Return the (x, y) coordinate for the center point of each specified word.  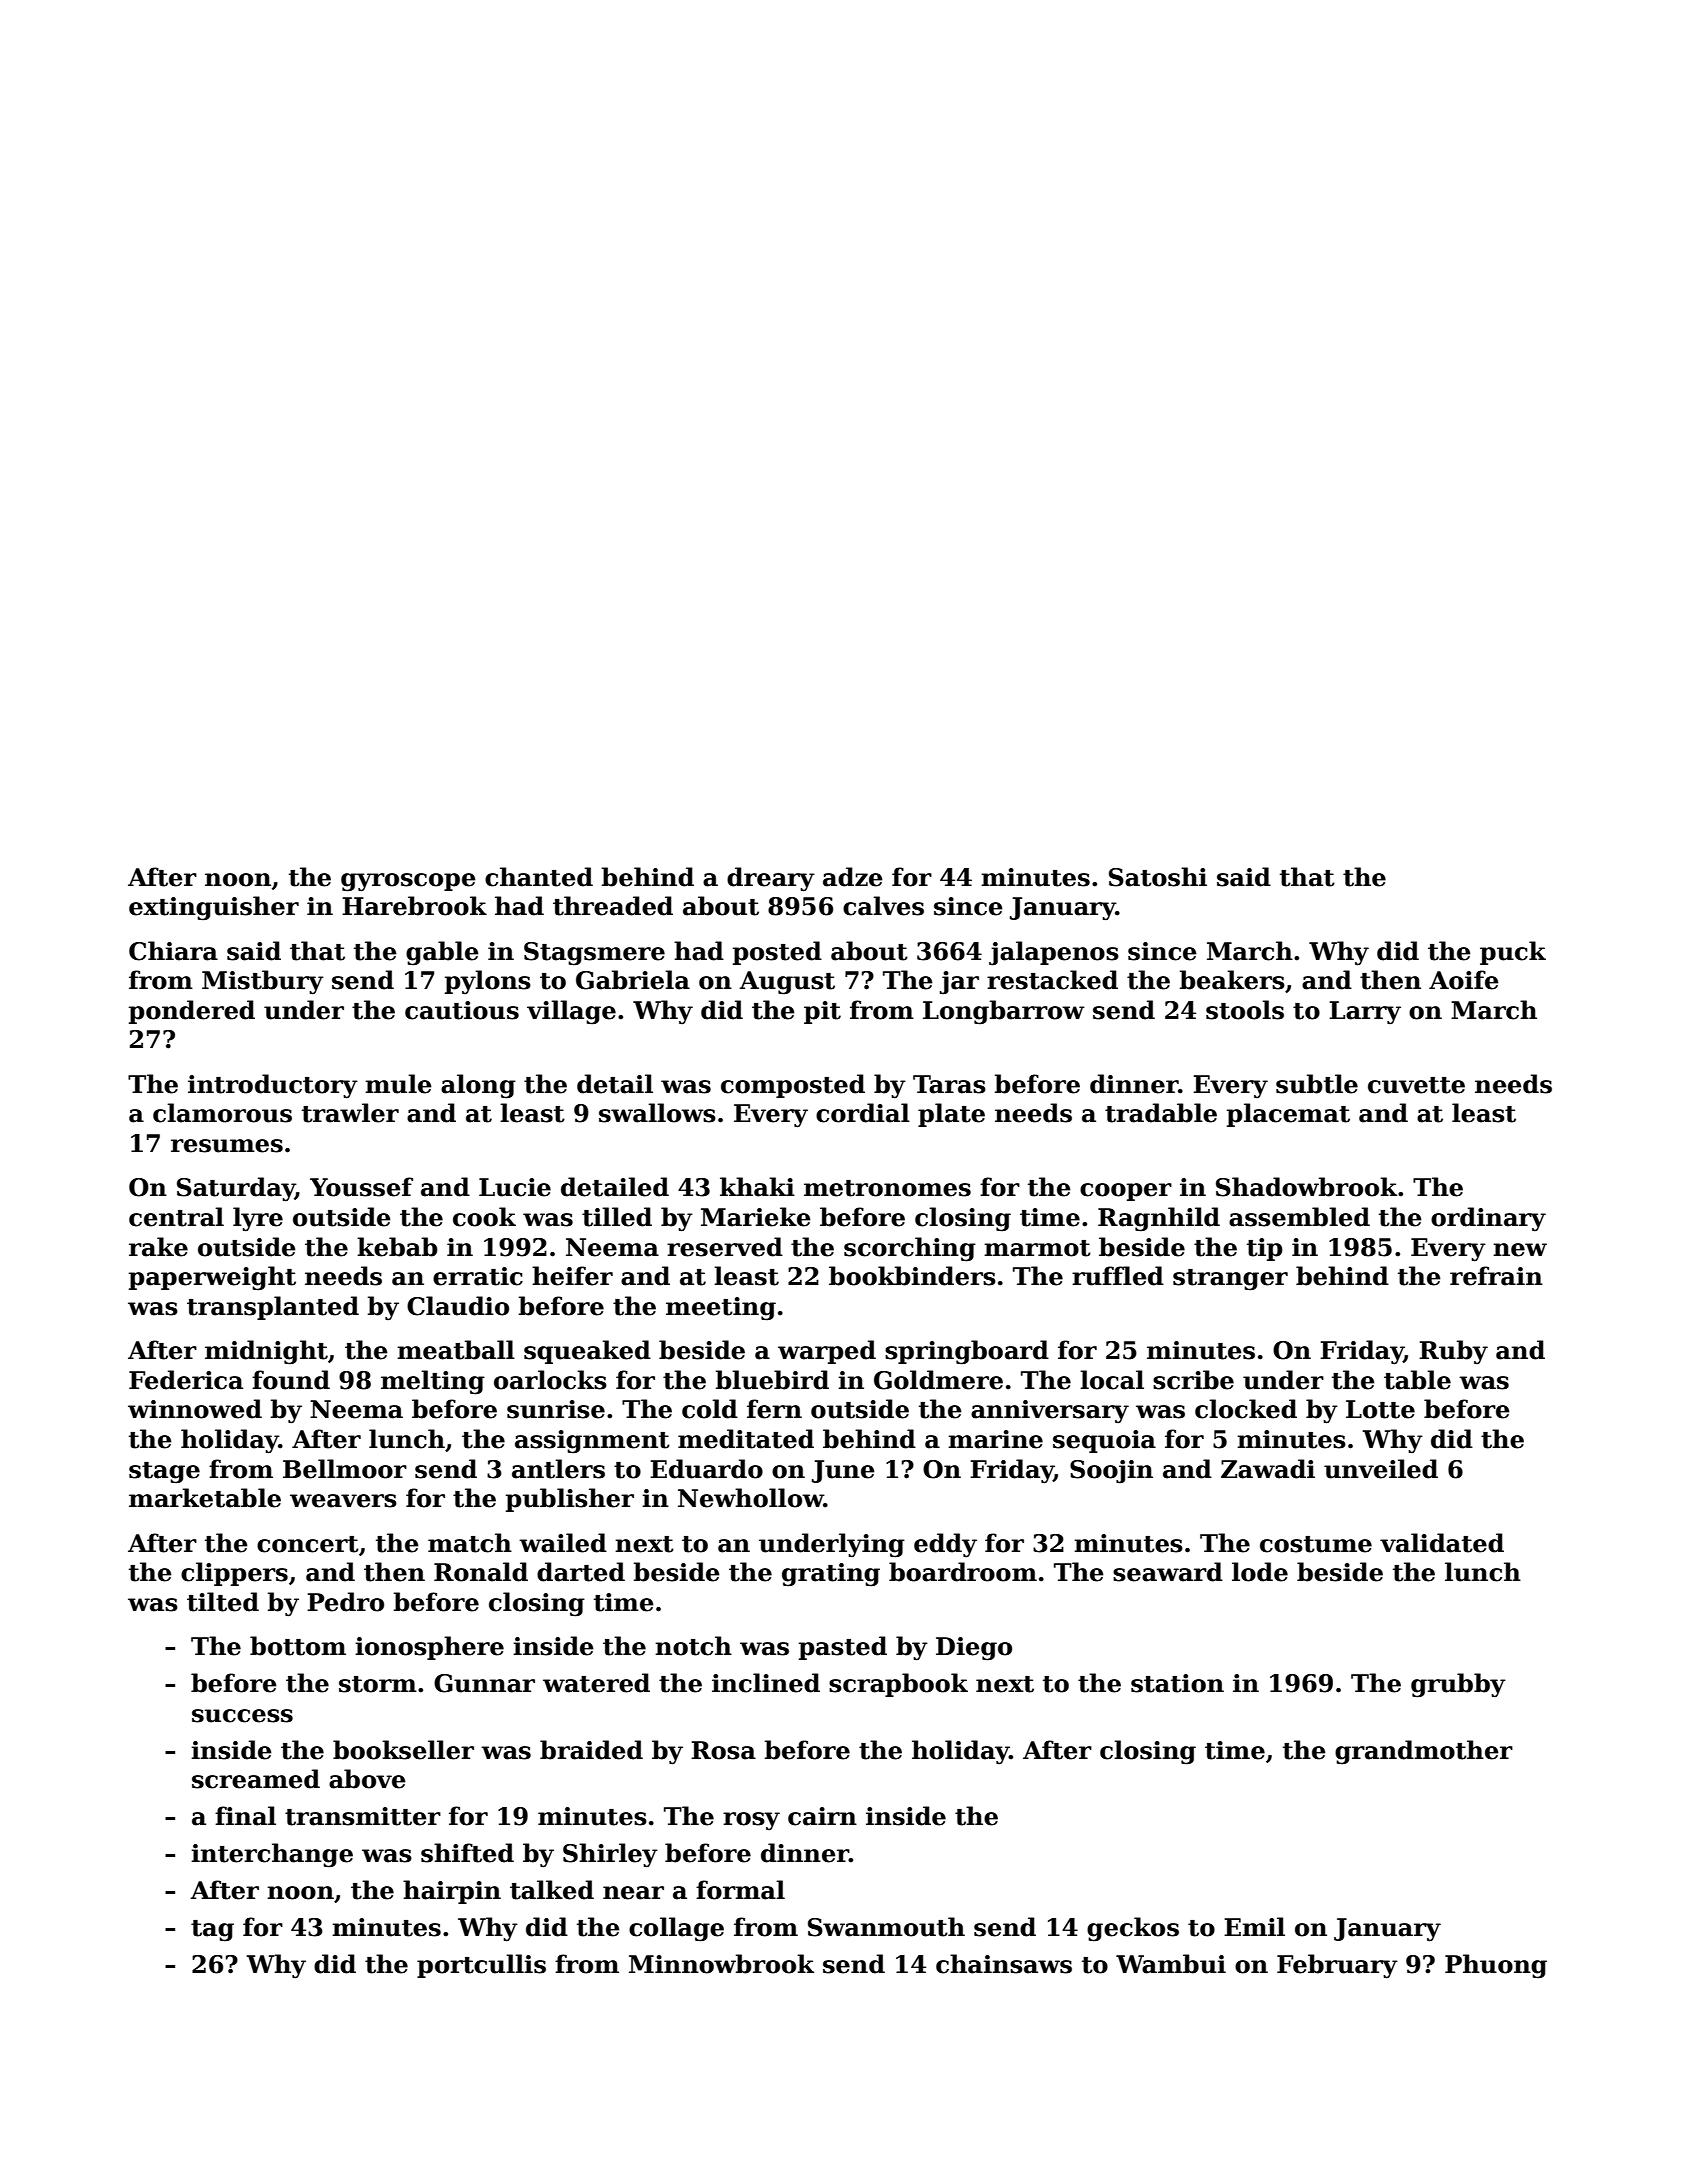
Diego (974, 1649)
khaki (757, 1187)
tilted (223, 1602)
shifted (467, 1853)
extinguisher (214, 908)
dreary (771, 879)
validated (1442, 1543)
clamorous (222, 1113)
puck (1513, 953)
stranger (1230, 1280)
